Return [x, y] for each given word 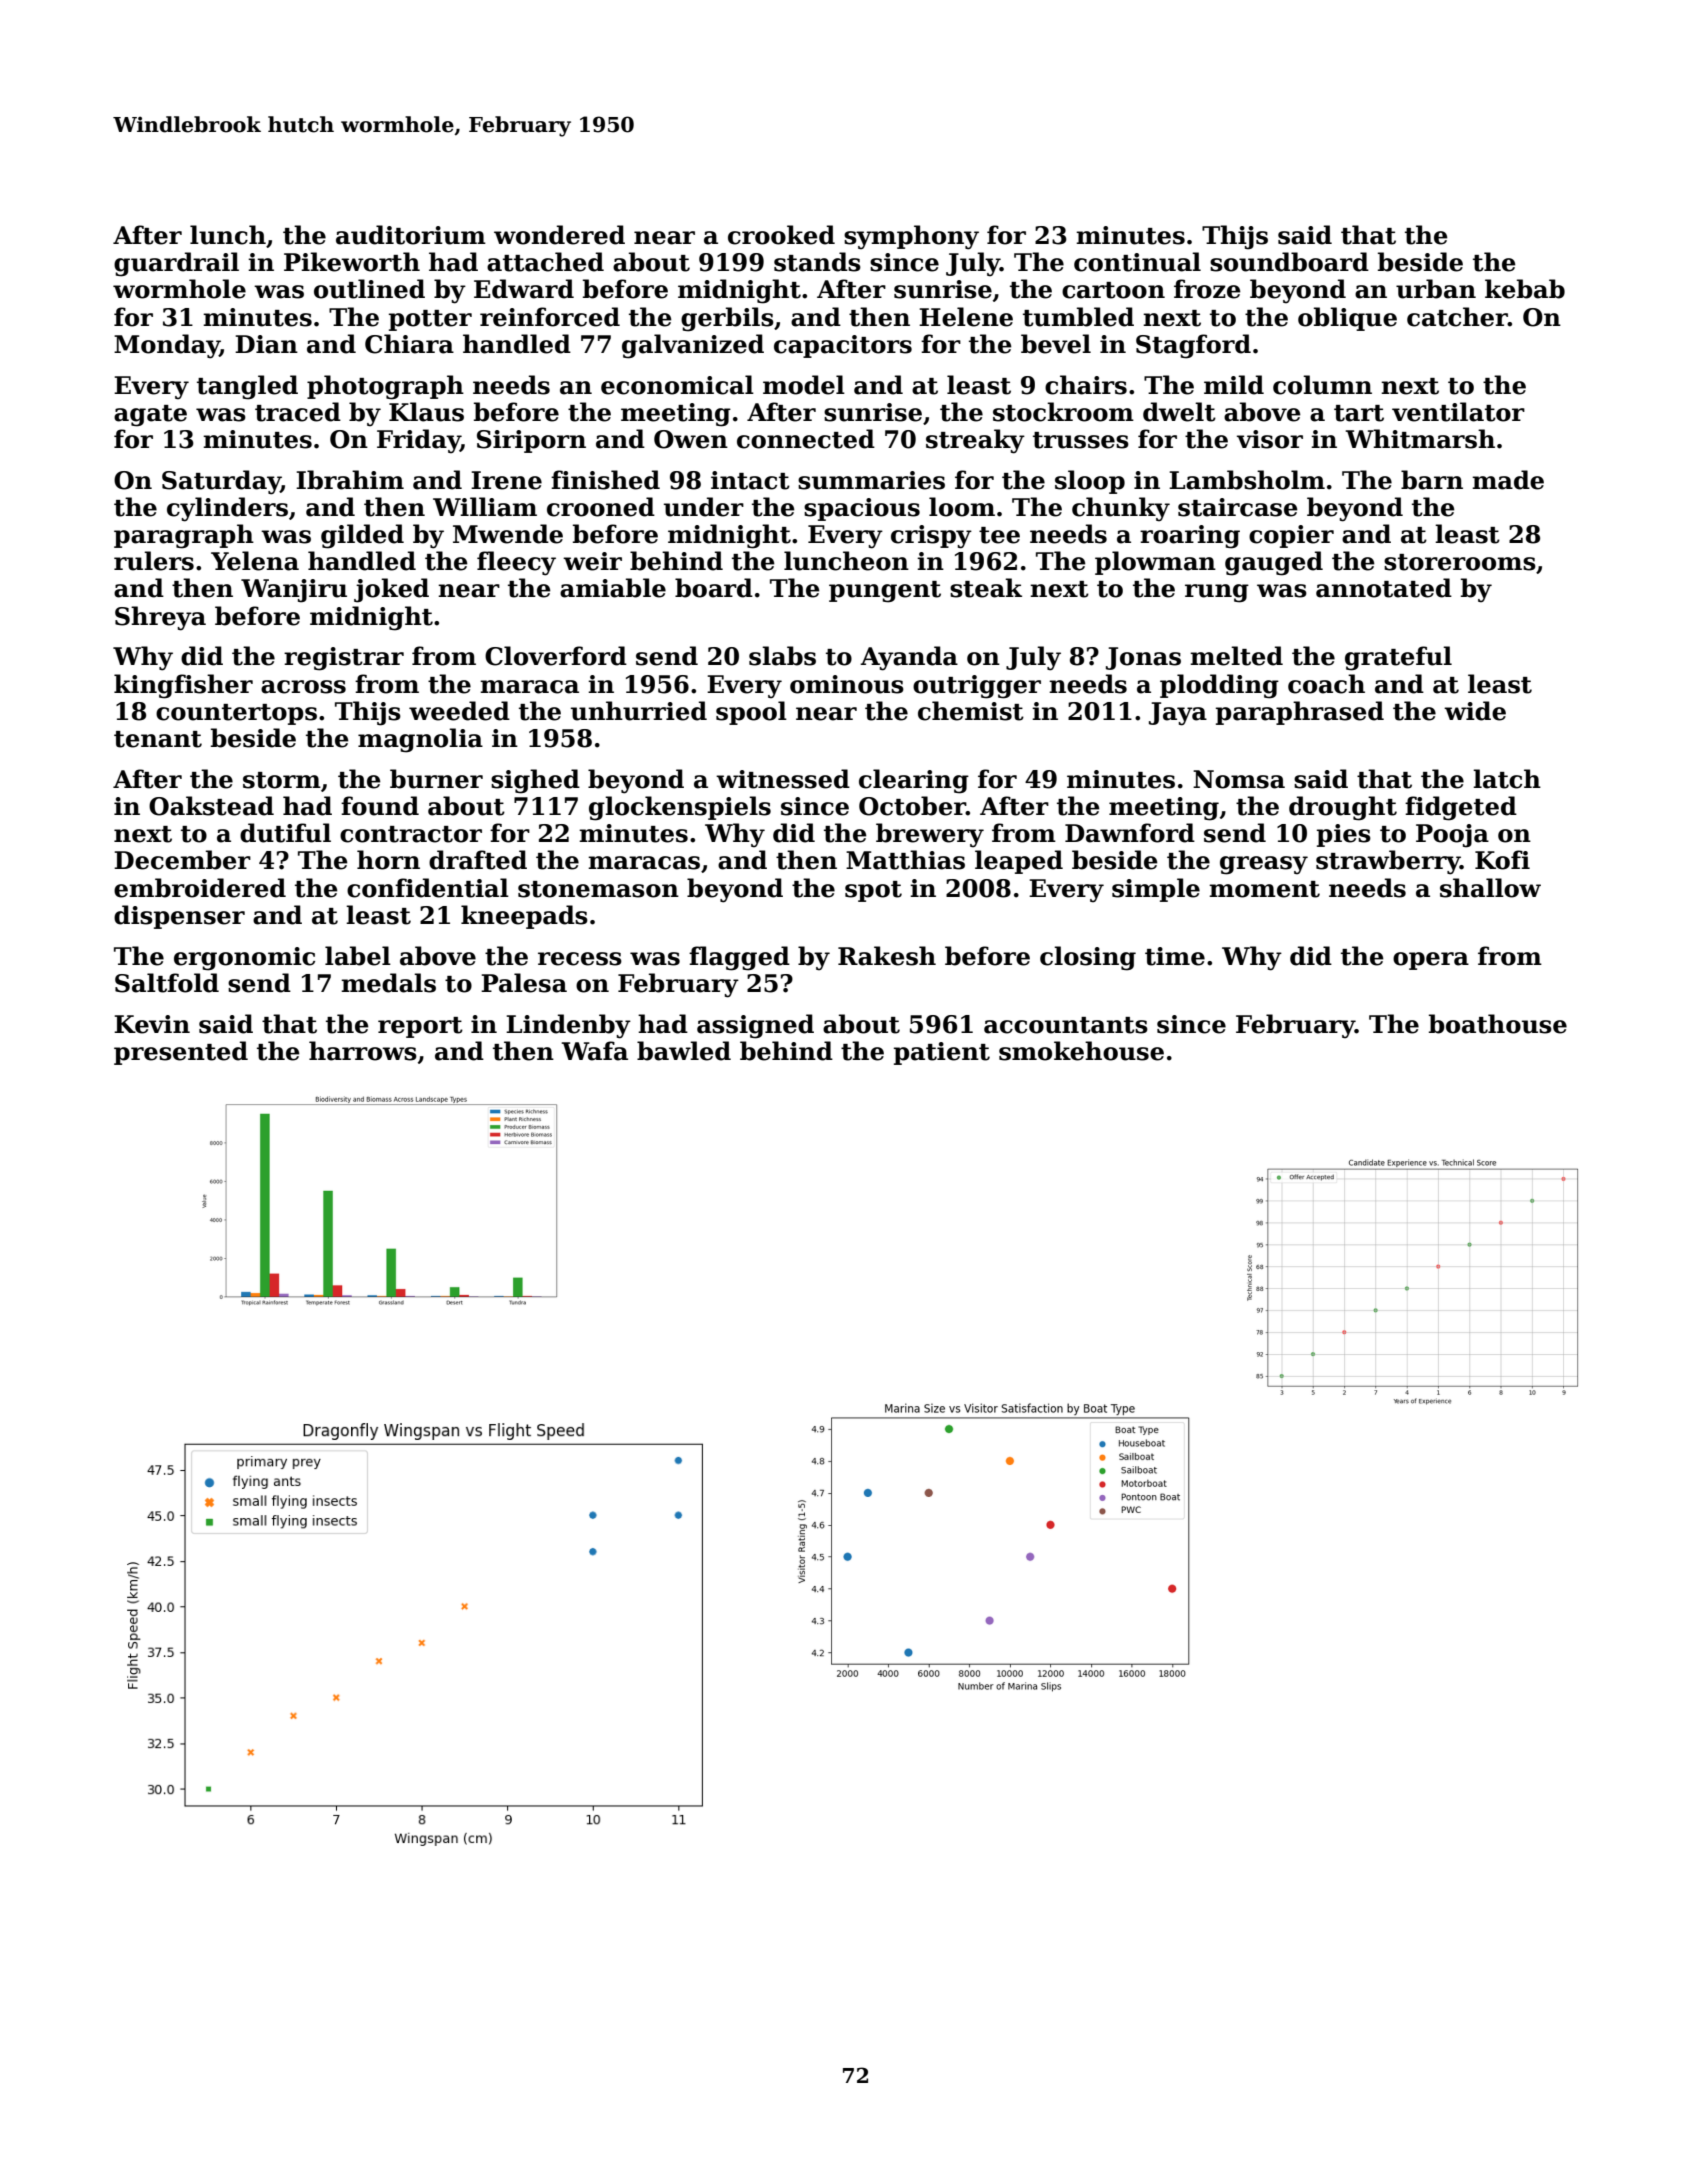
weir [592, 561]
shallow [1490, 888]
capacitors [843, 346]
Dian [266, 344]
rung [1217, 593]
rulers [154, 561]
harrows [363, 1051]
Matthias [905, 860]
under [704, 507]
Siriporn [531, 441]
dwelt [1179, 412]
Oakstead [211, 806]
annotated [1384, 588]
